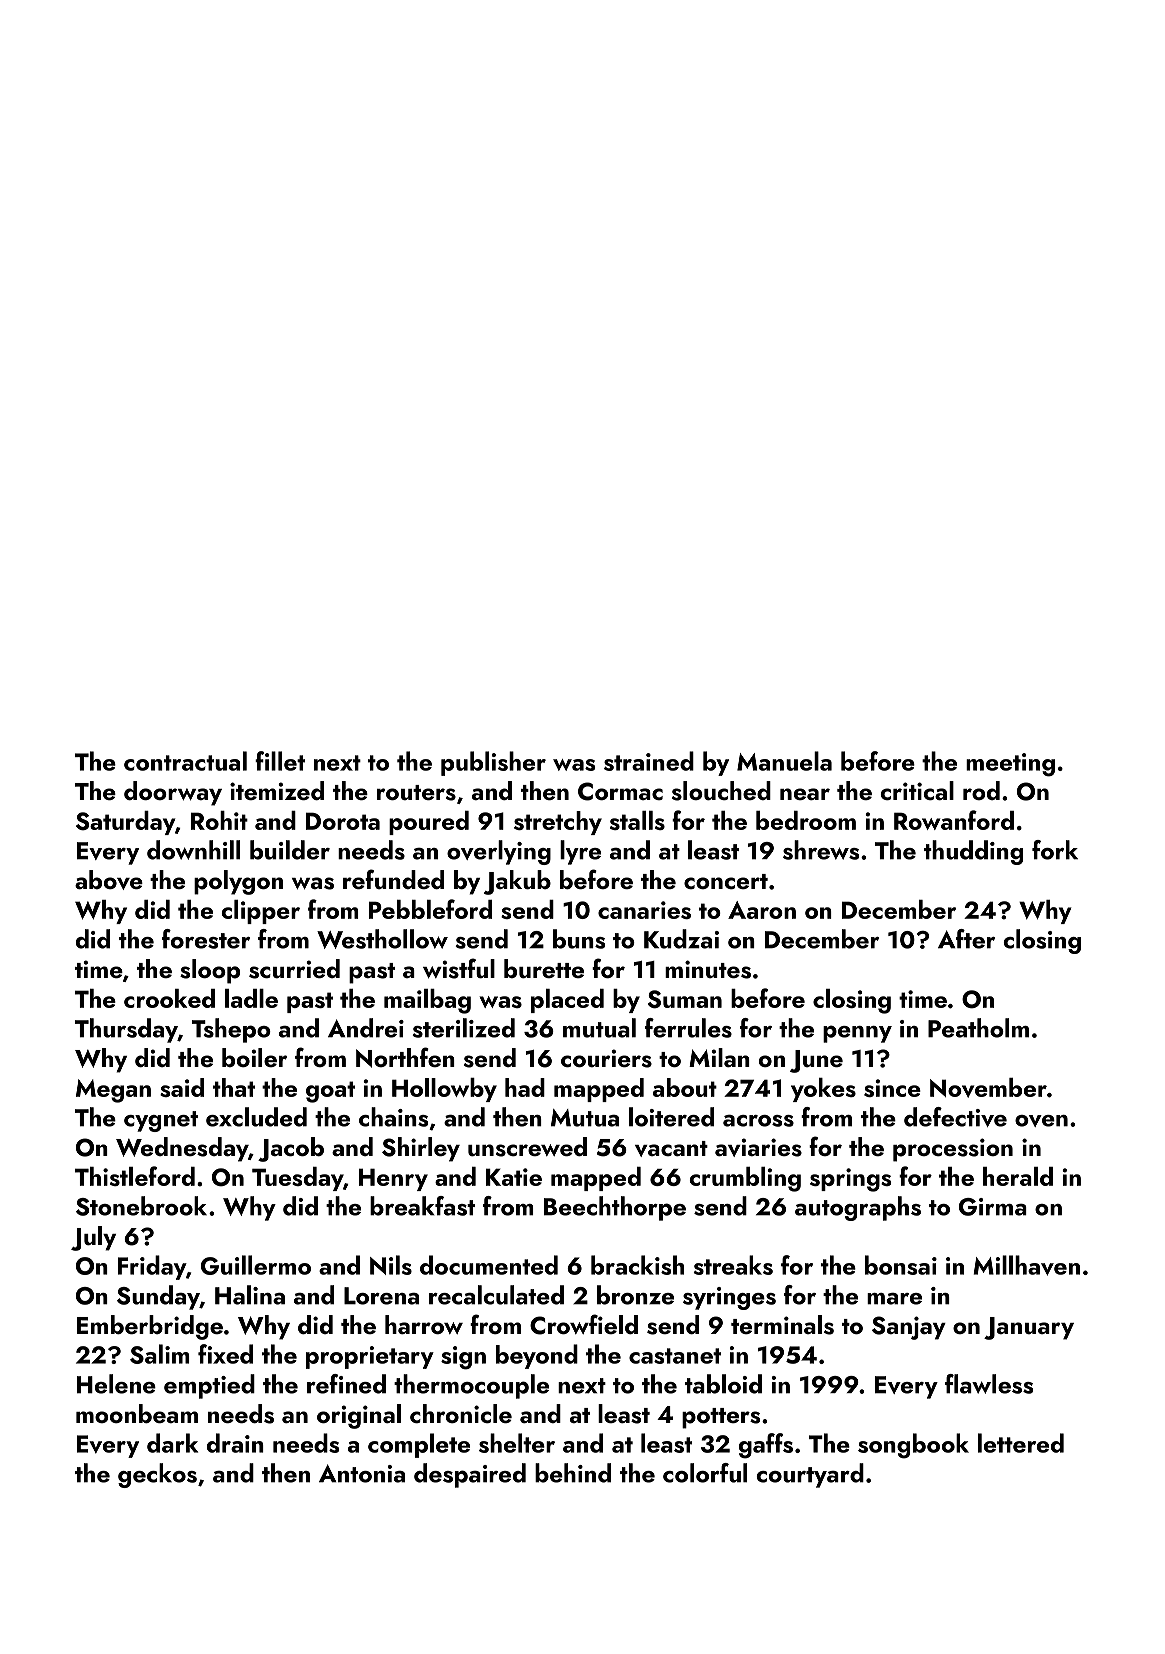  Describe the element at coordinates (1018, 1176) in the screenshot. I see `herald` at that location.
